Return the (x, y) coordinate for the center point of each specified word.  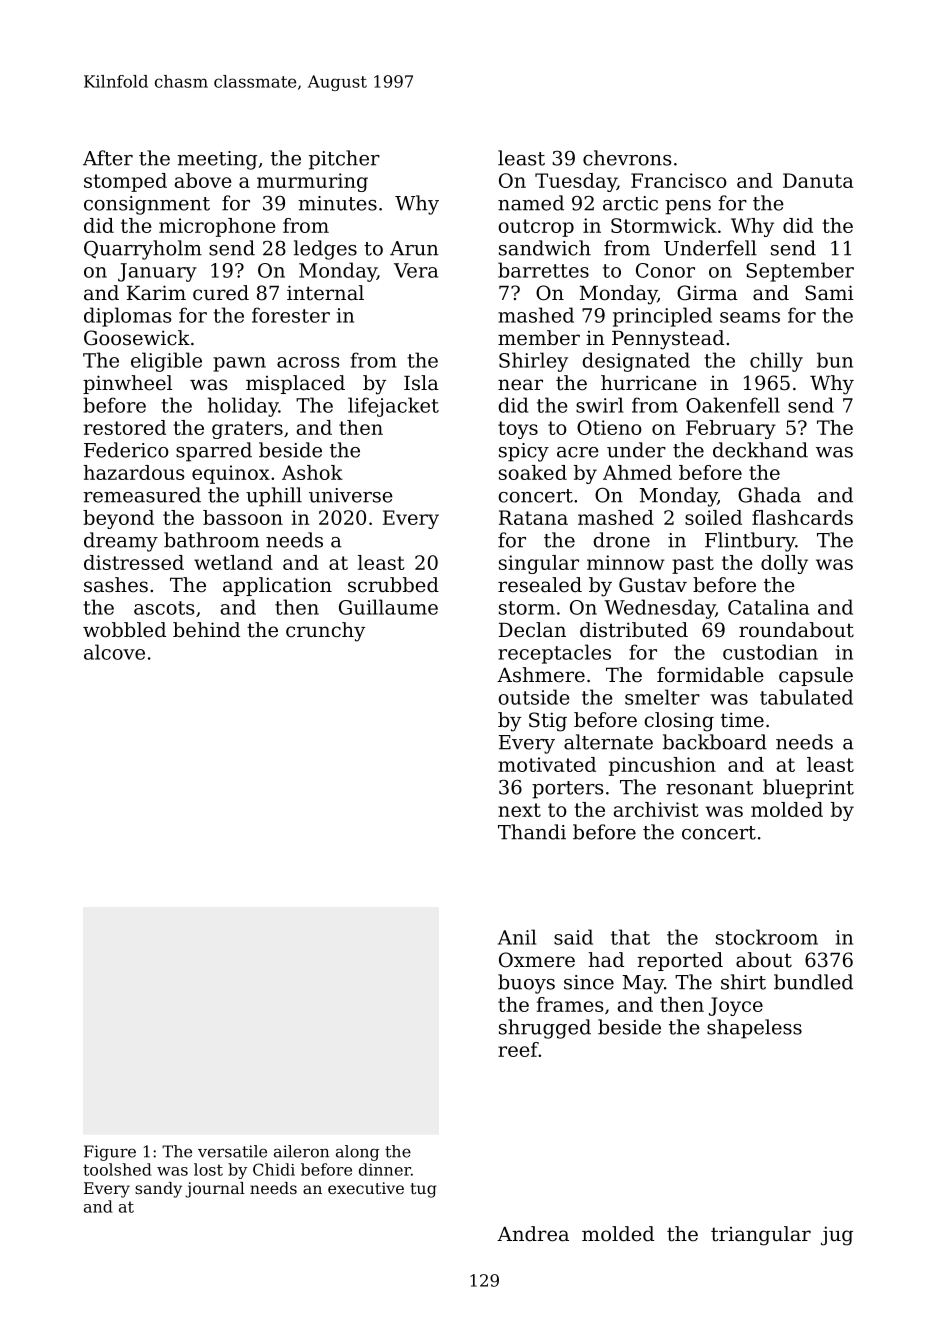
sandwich (545, 248)
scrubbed (393, 585)
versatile (232, 1151)
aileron (301, 1151)
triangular (761, 1236)
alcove (114, 652)
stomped (125, 182)
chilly (776, 362)
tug (423, 1190)
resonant (709, 788)
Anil (517, 937)
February (731, 429)
